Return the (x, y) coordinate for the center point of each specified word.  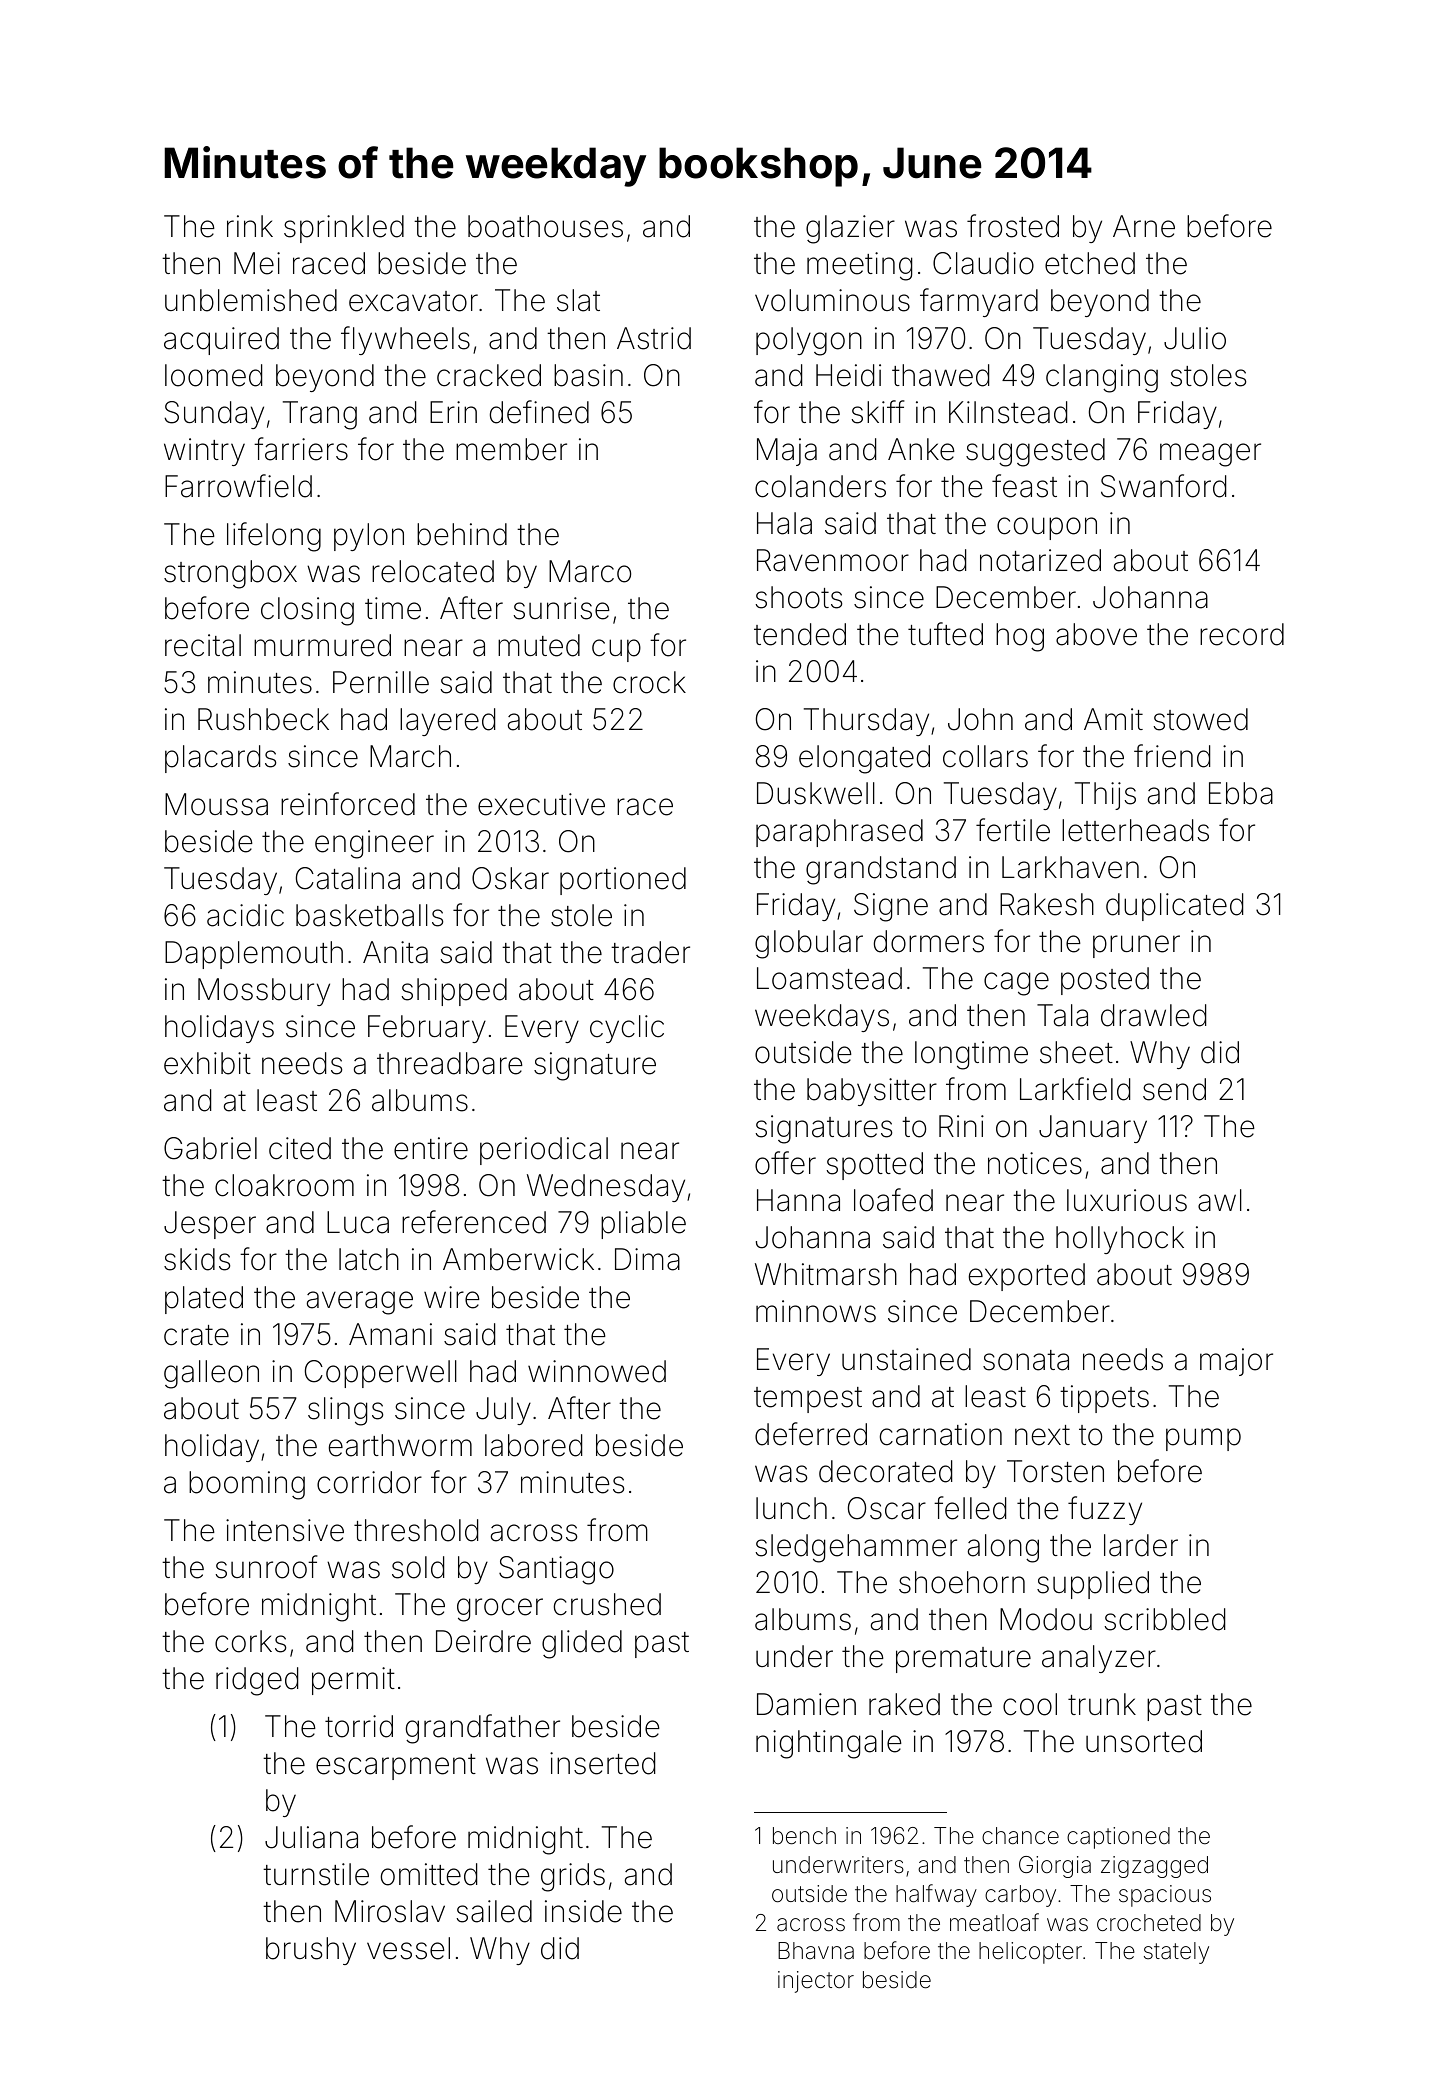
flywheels (405, 340)
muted (539, 645)
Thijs (1105, 796)
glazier (850, 229)
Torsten (1055, 1471)
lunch (791, 1508)
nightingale (829, 1744)
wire (452, 1297)
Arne (1144, 226)
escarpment (396, 1767)
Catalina (348, 878)
